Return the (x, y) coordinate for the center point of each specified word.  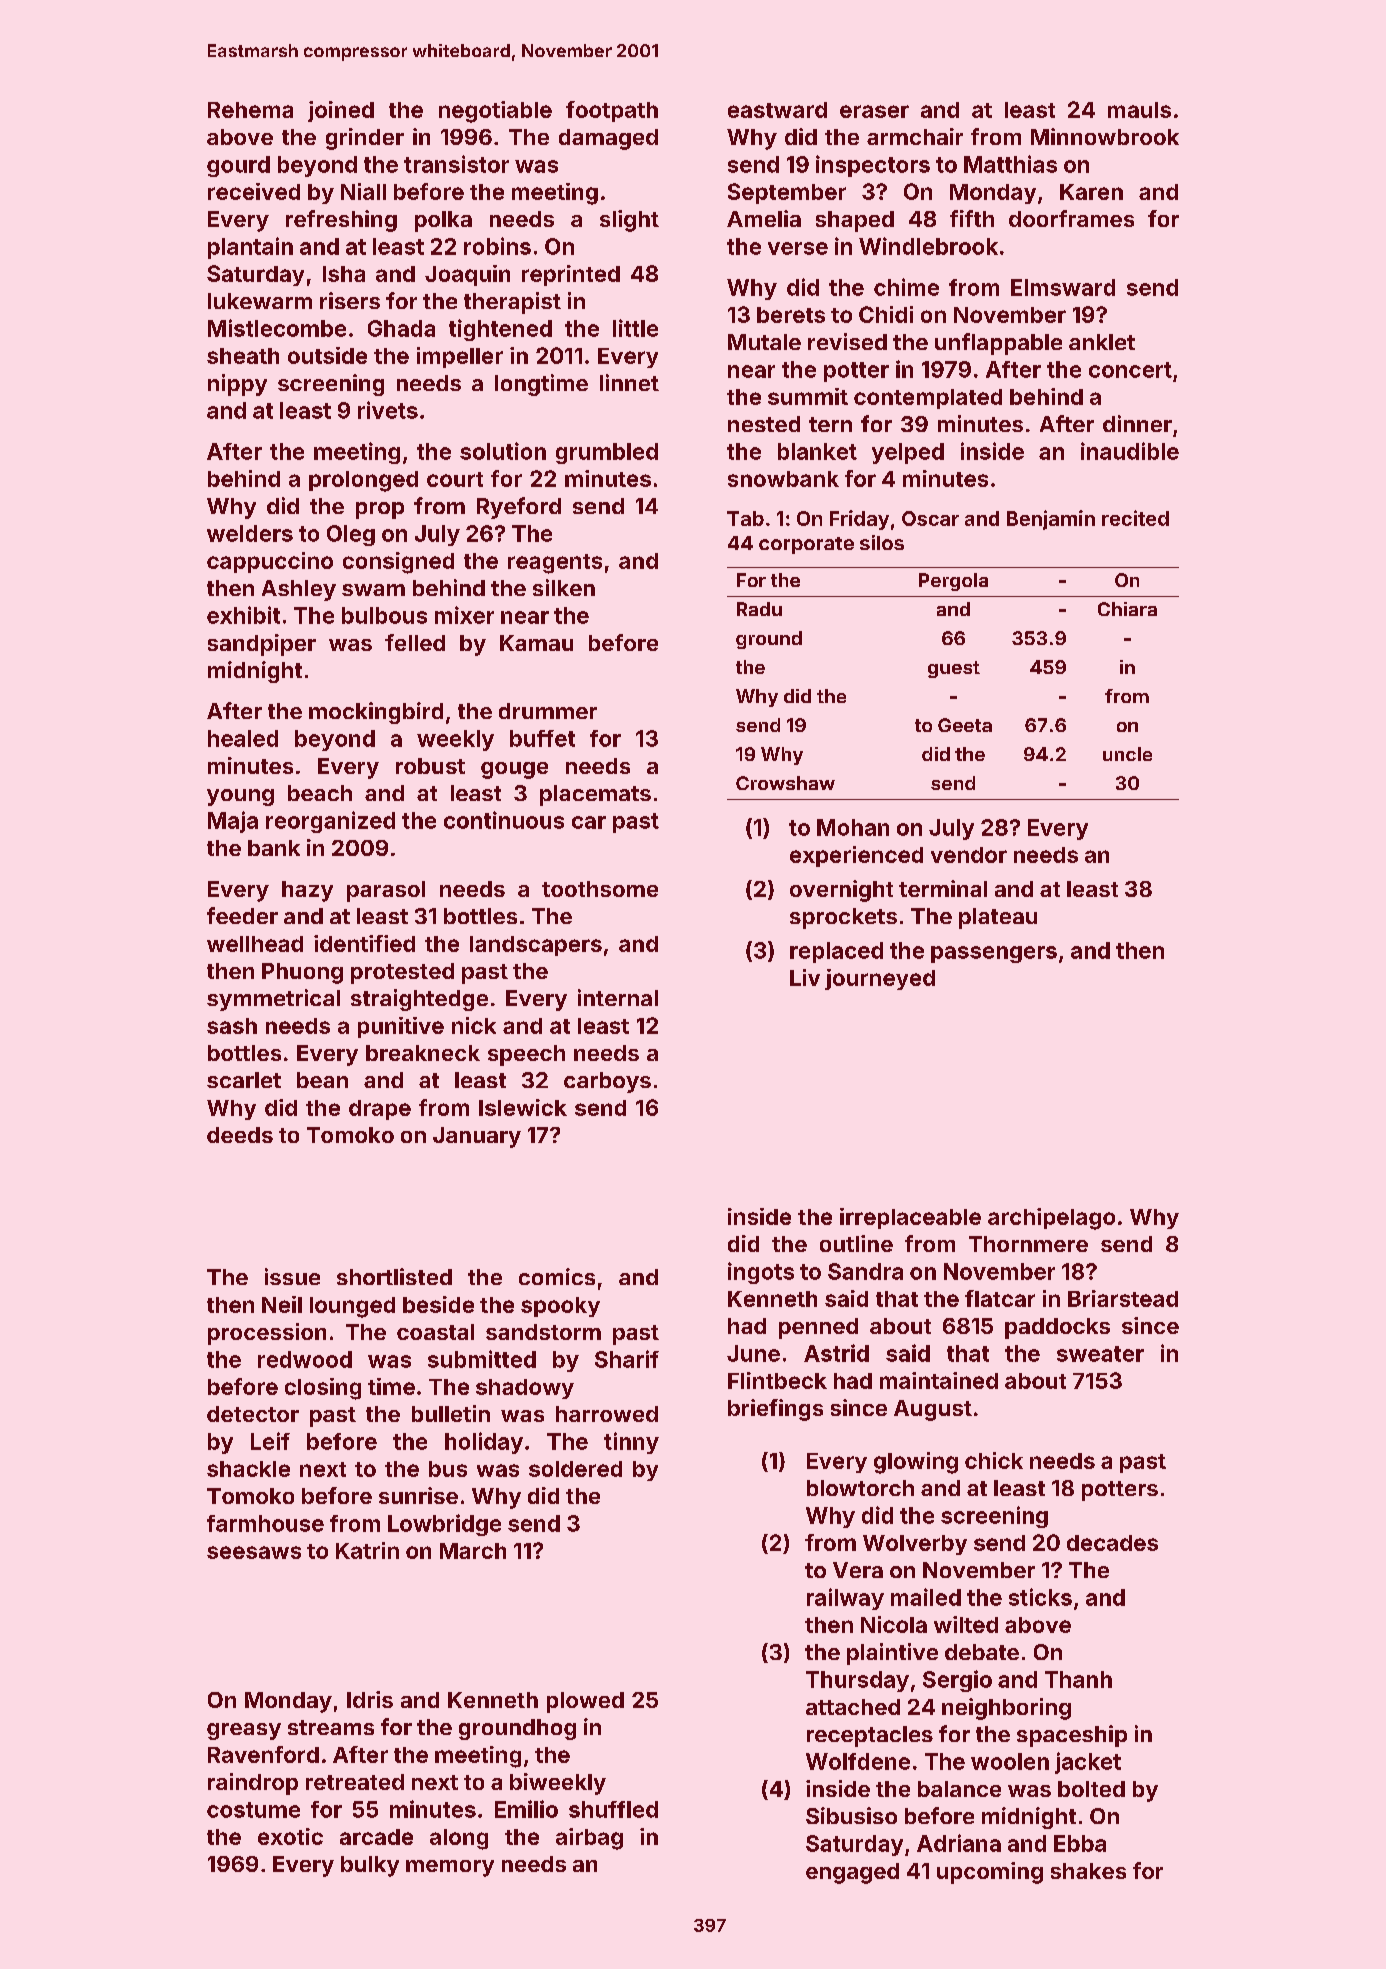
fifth (972, 218)
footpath (612, 111)
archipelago (1051, 1219)
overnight (841, 891)
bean (322, 1080)
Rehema (250, 110)
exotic (290, 1836)
